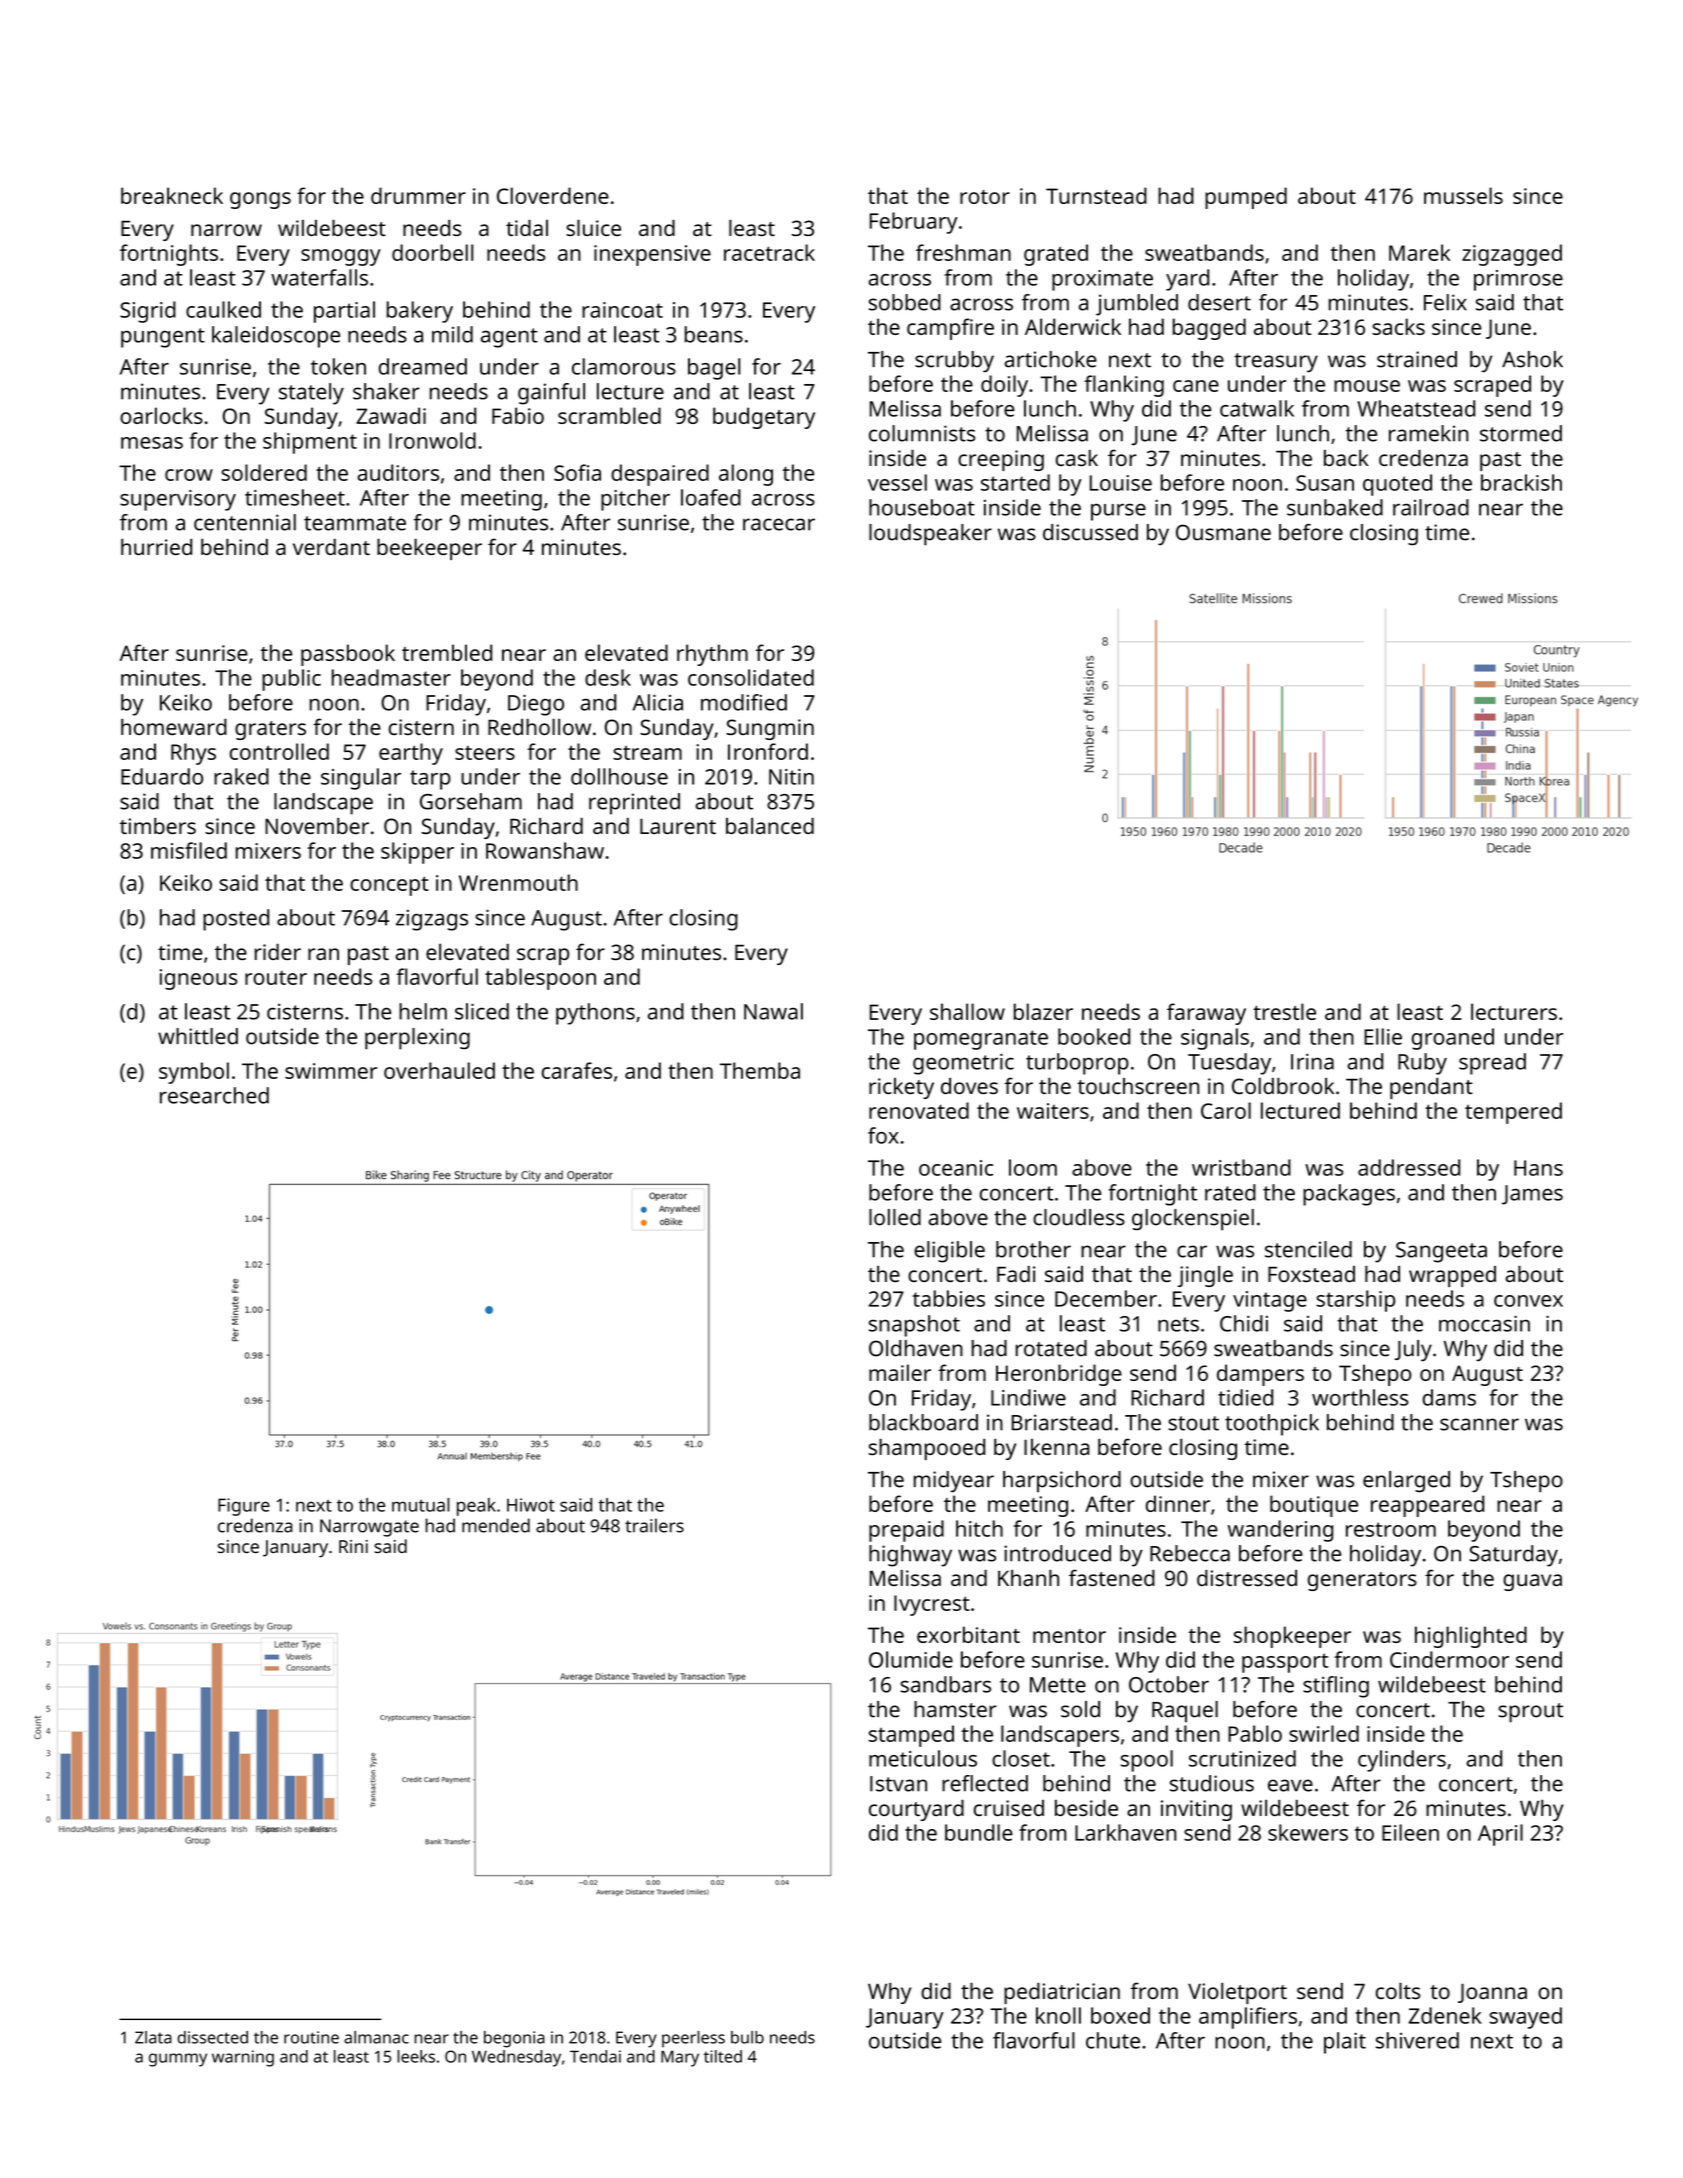 This document has height=2178, width=1683. I want to click on mended, so click(496, 1525).
